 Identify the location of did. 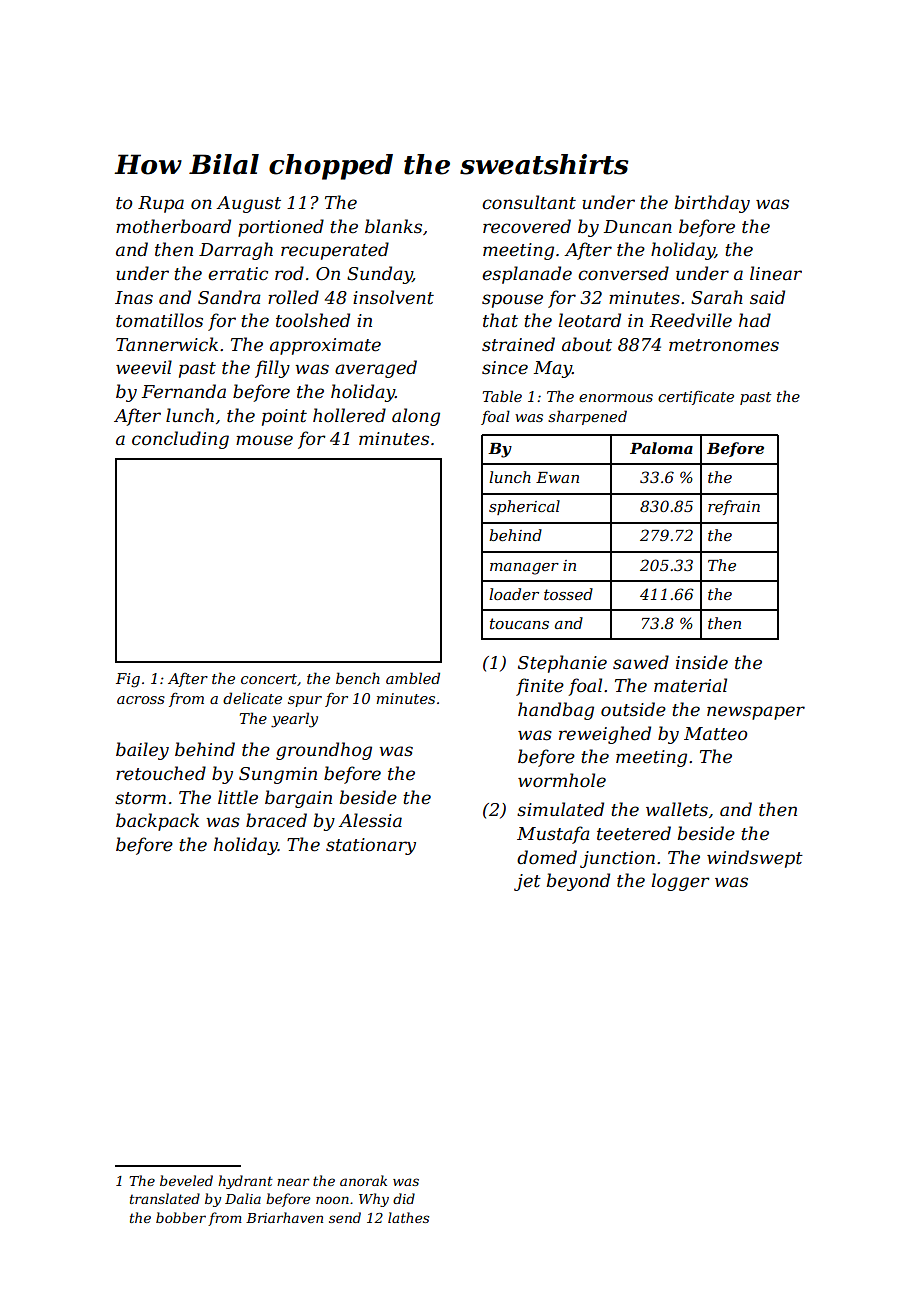
(404, 1198).
